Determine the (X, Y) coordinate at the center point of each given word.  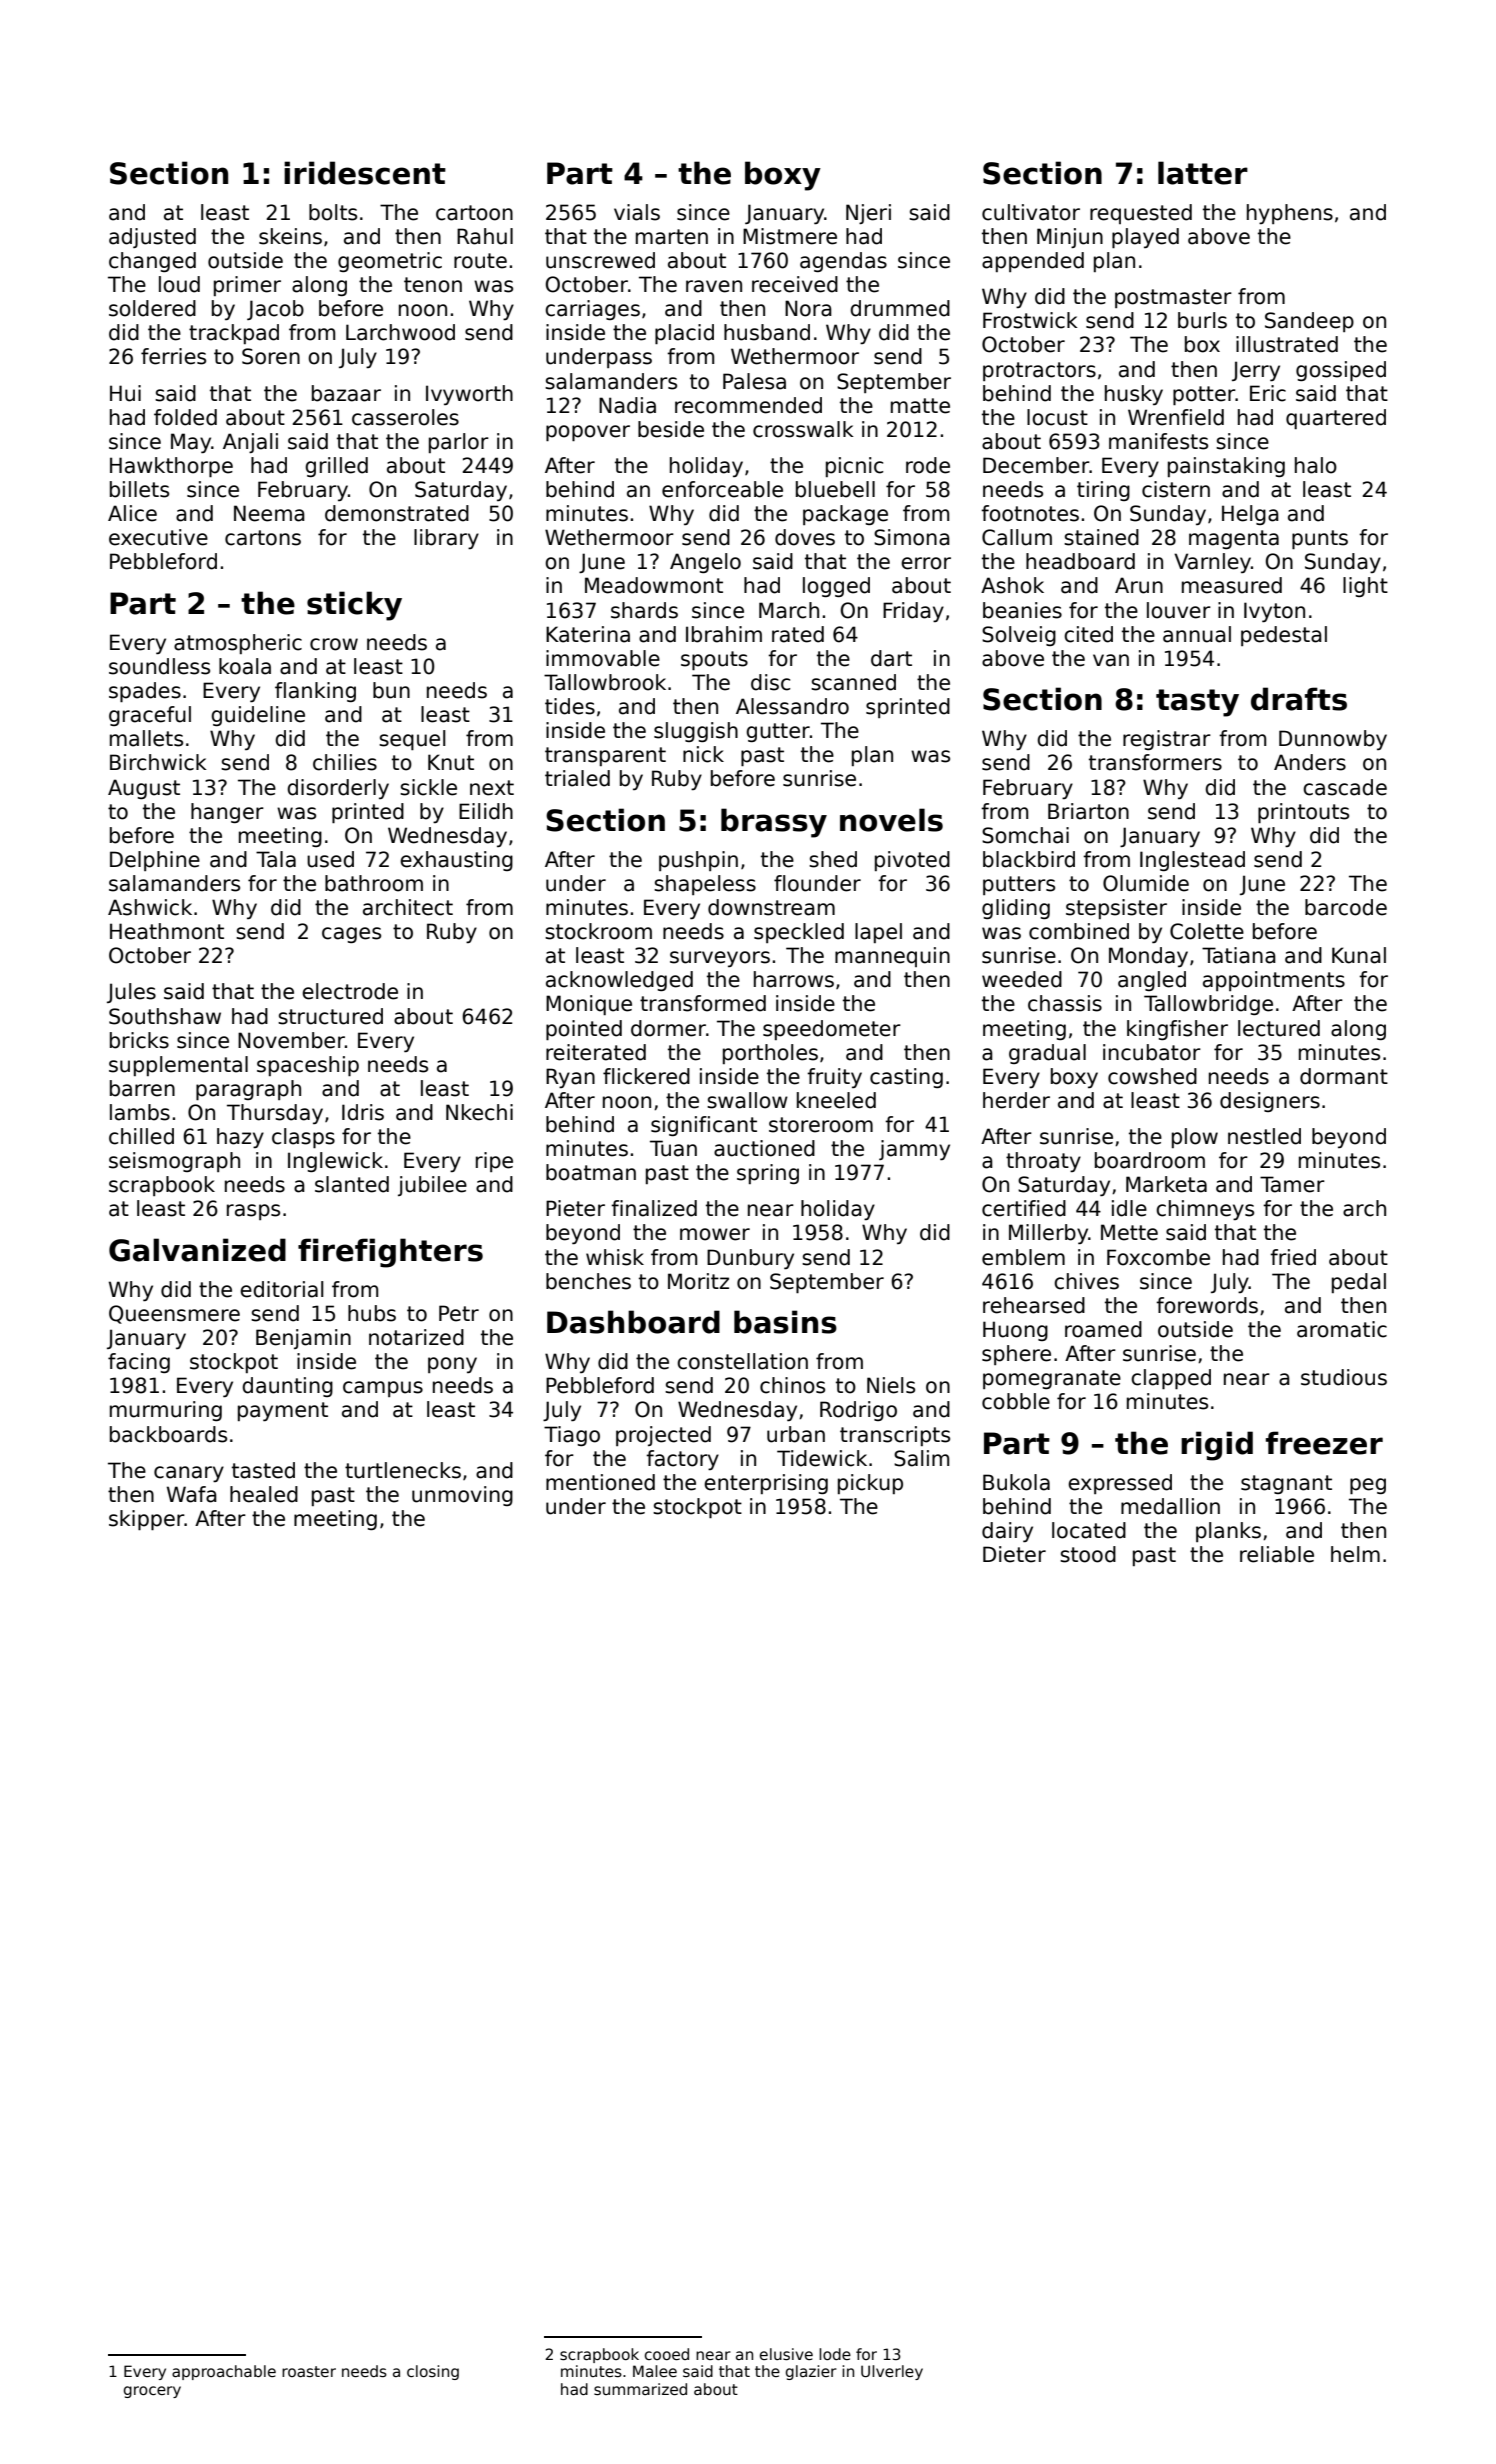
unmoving (462, 1496)
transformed (703, 1003)
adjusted (152, 238)
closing (433, 2372)
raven (714, 286)
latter (1203, 173)
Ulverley (892, 2372)
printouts (1303, 813)
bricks (139, 1040)
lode (835, 2354)
